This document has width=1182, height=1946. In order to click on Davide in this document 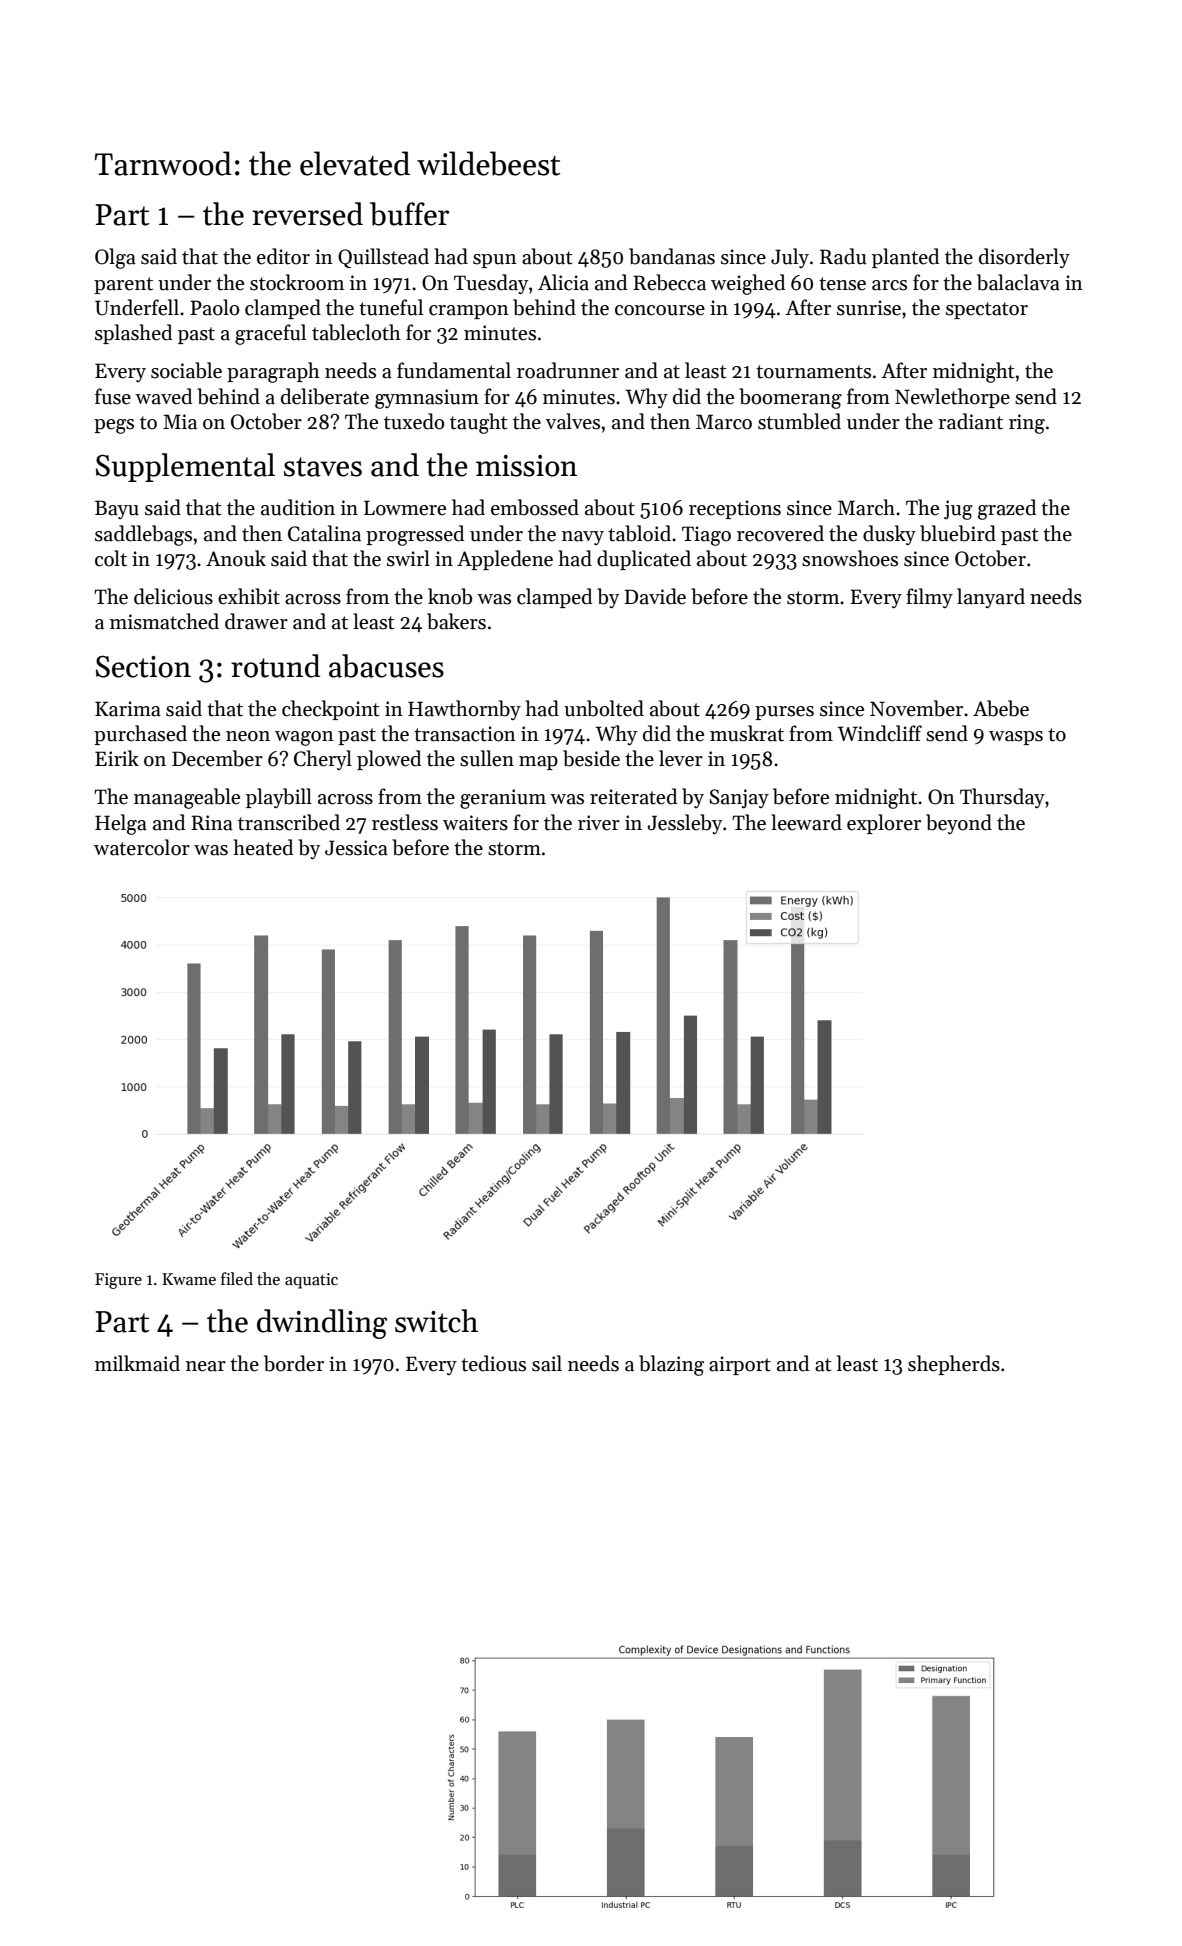, I will do `click(655, 596)`.
